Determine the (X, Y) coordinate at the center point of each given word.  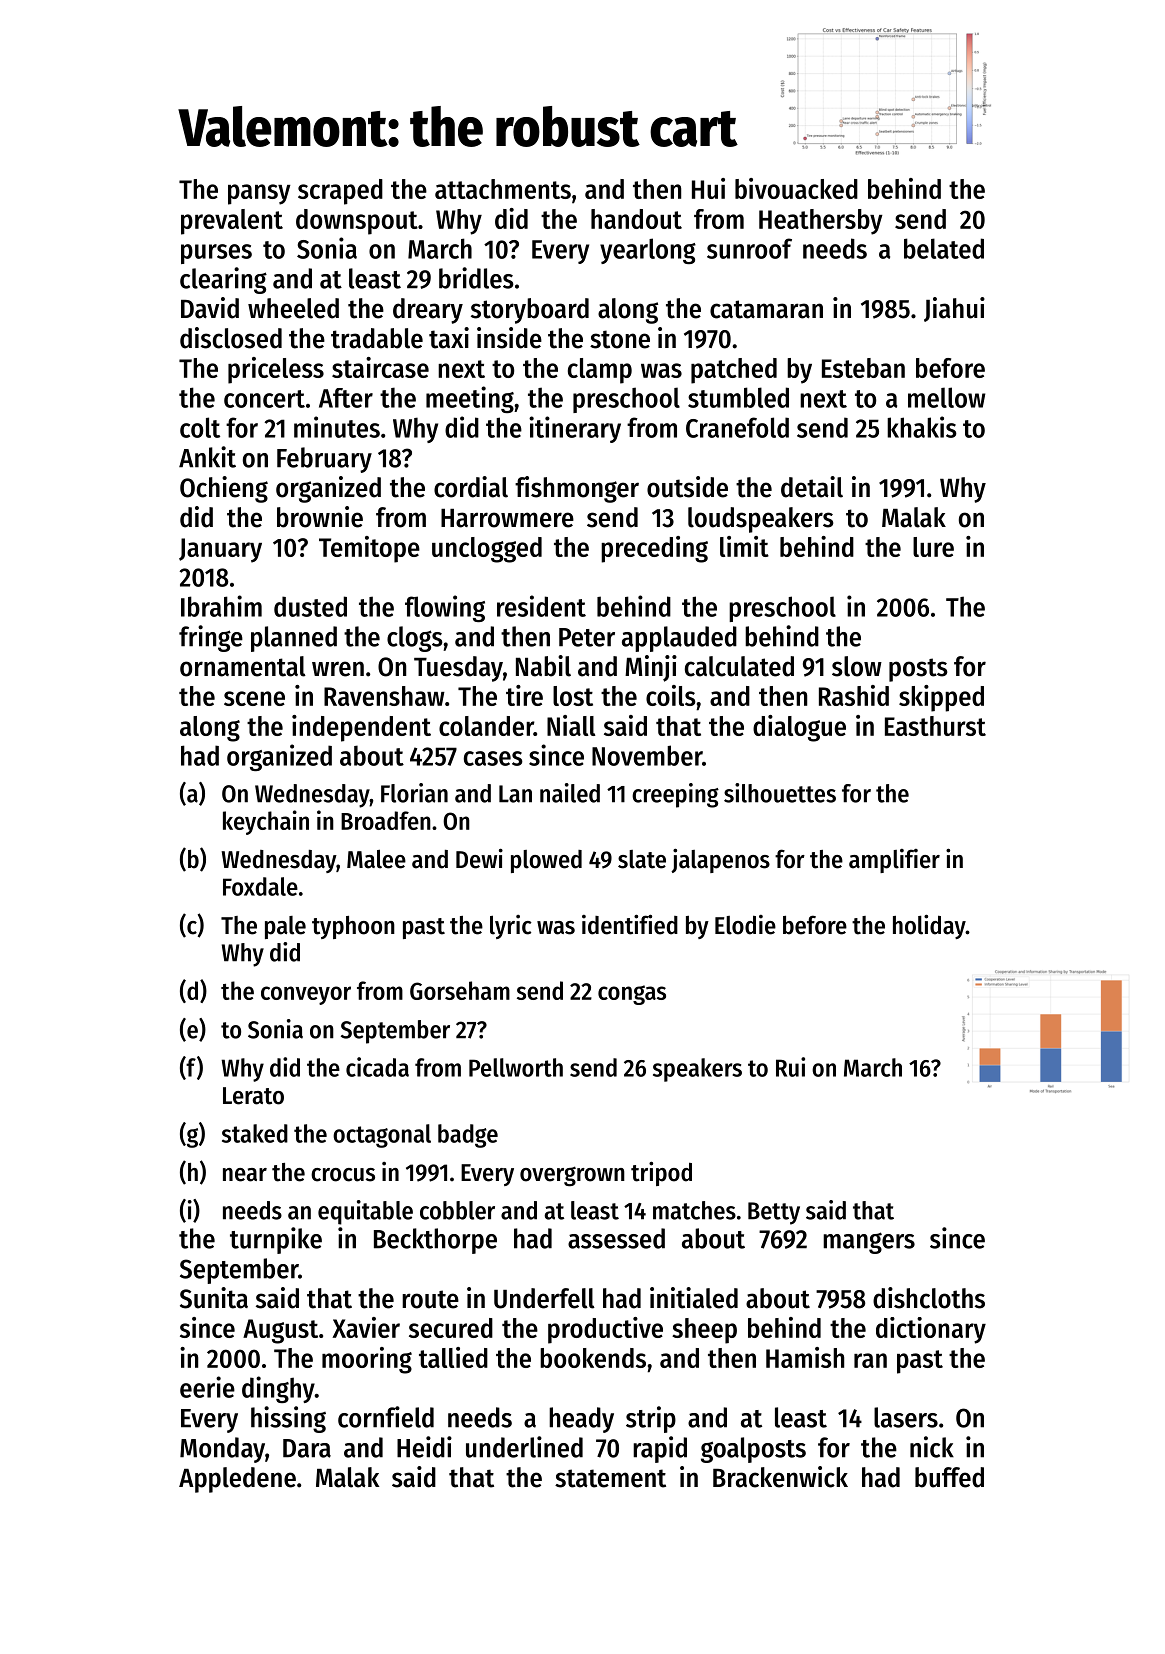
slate (642, 859)
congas (632, 995)
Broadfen (386, 820)
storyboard (530, 311)
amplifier (894, 861)
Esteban (863, 368)
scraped (340, 192)
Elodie (745, 925)
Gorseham (460, 990)
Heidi (424, 1447)
